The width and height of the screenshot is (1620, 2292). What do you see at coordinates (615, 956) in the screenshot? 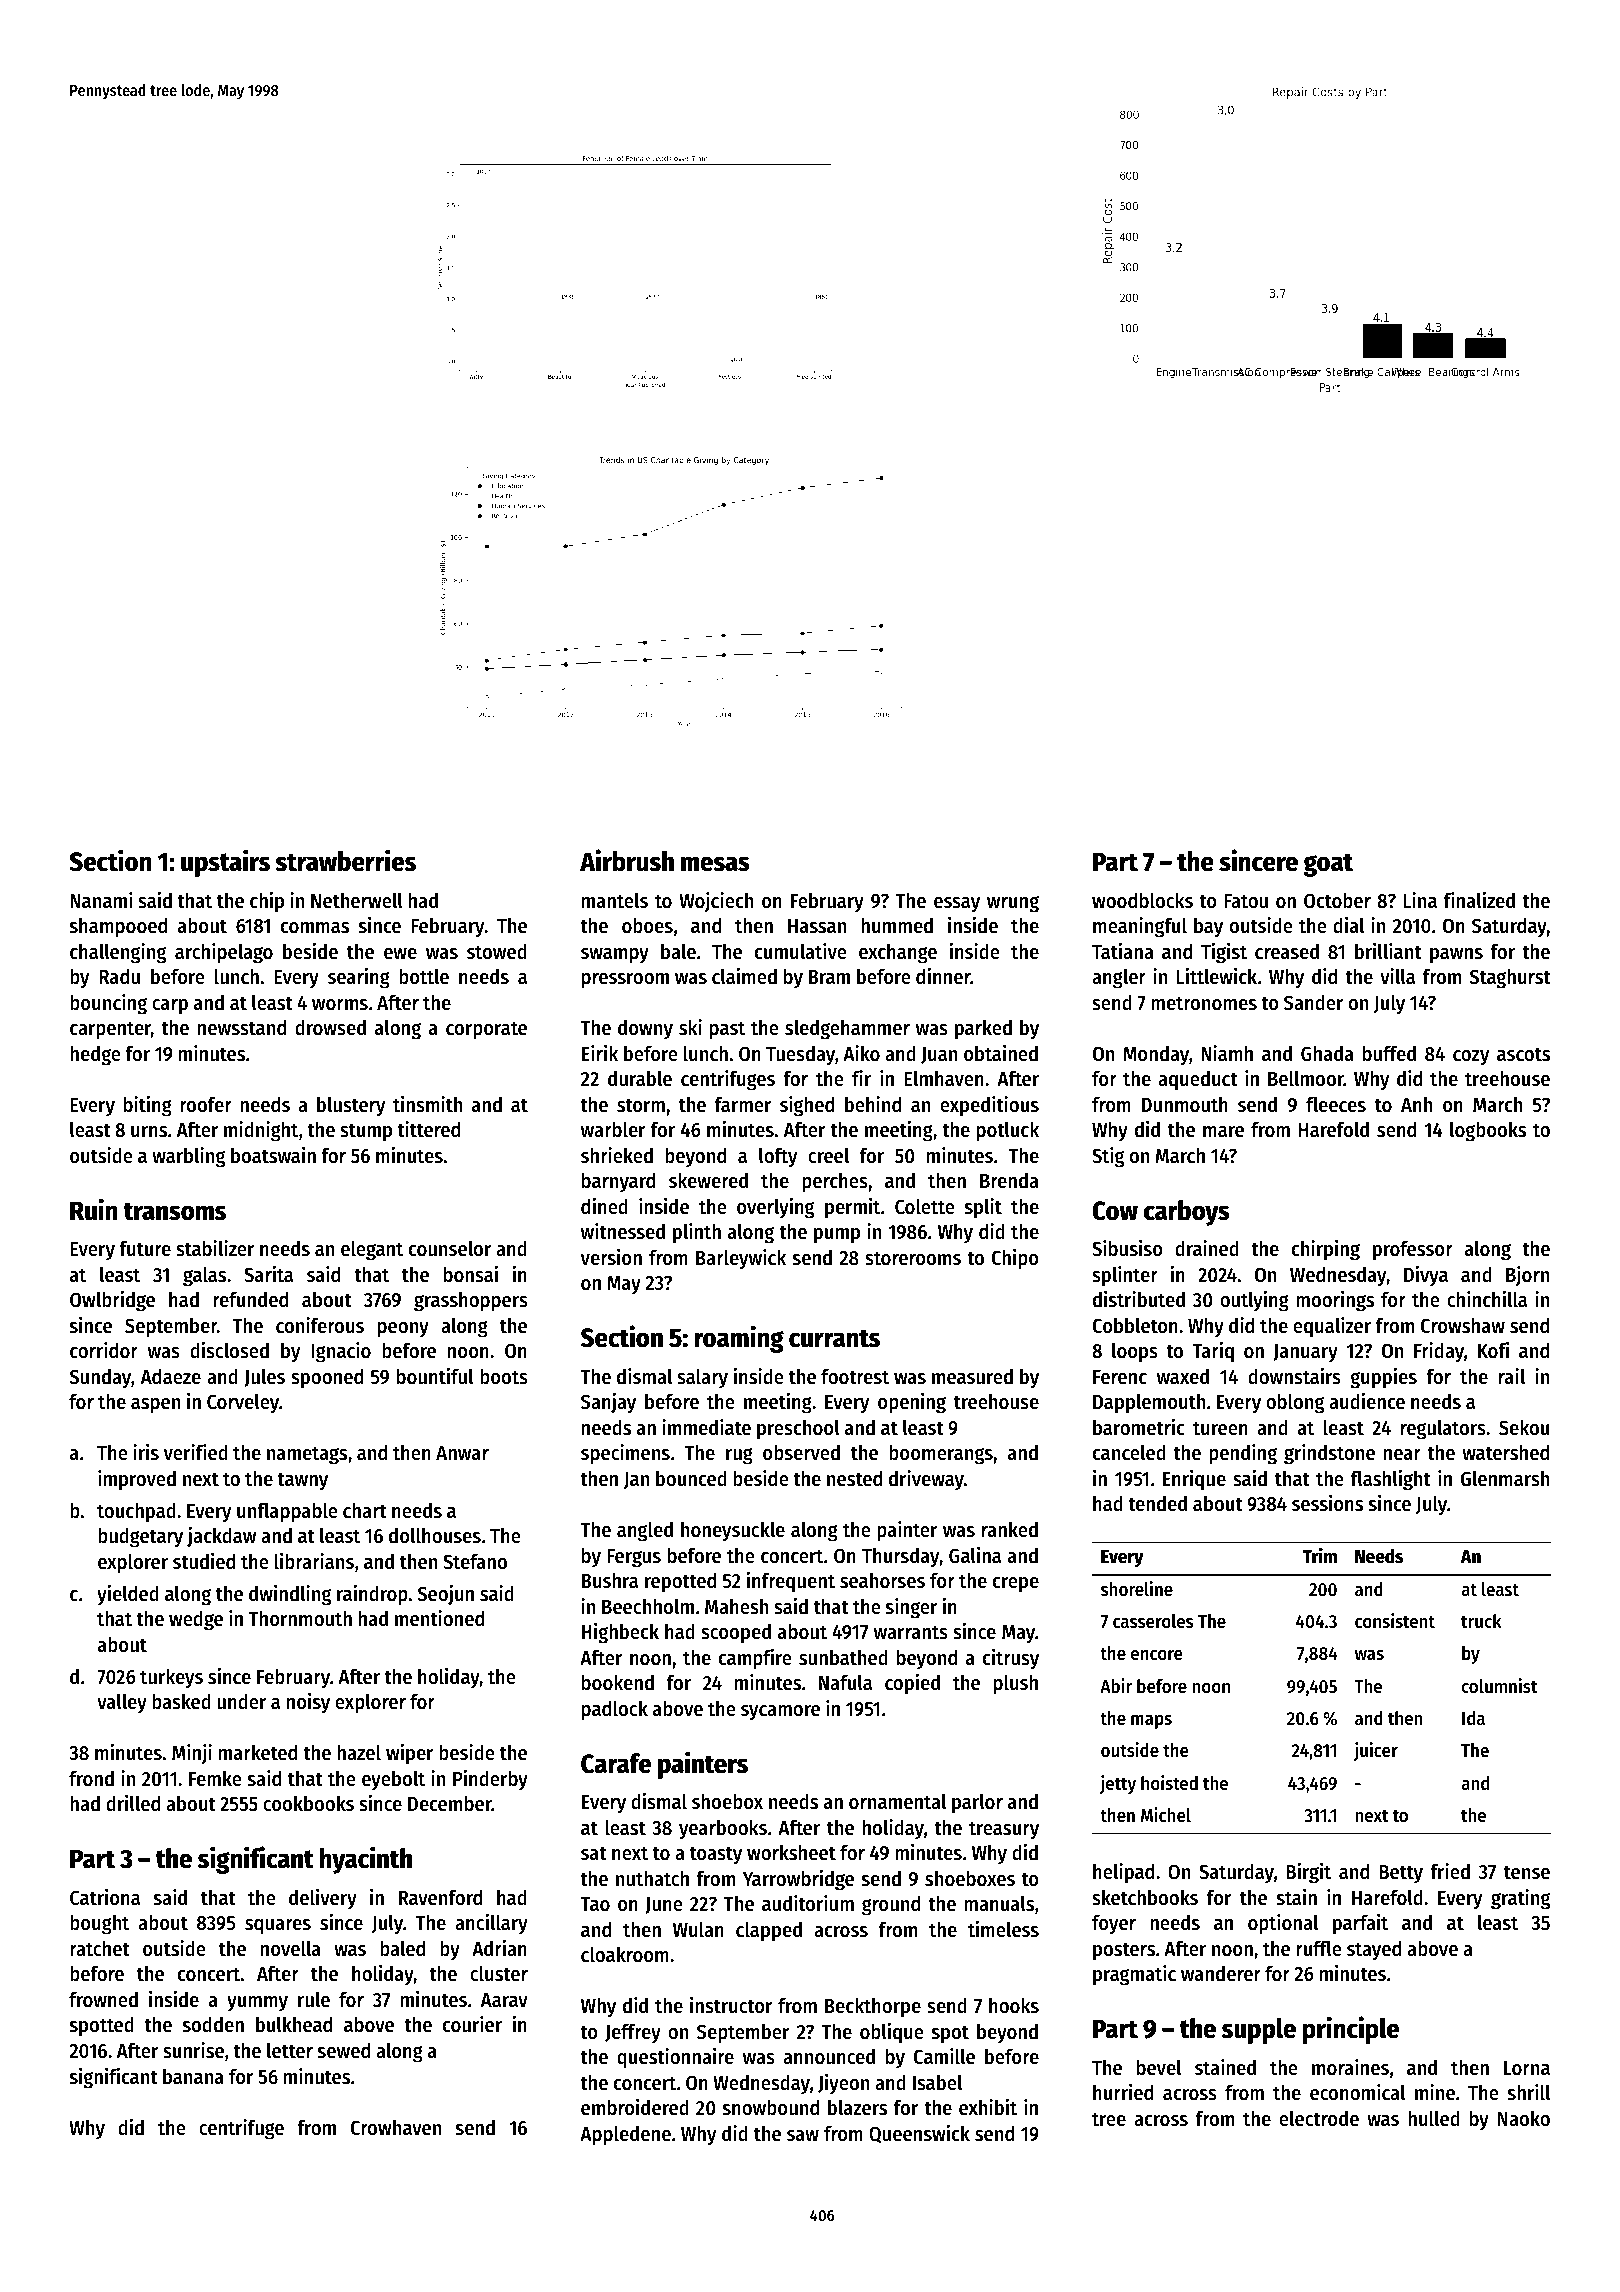
I see `swampy` at bounding box center [615, 956].
